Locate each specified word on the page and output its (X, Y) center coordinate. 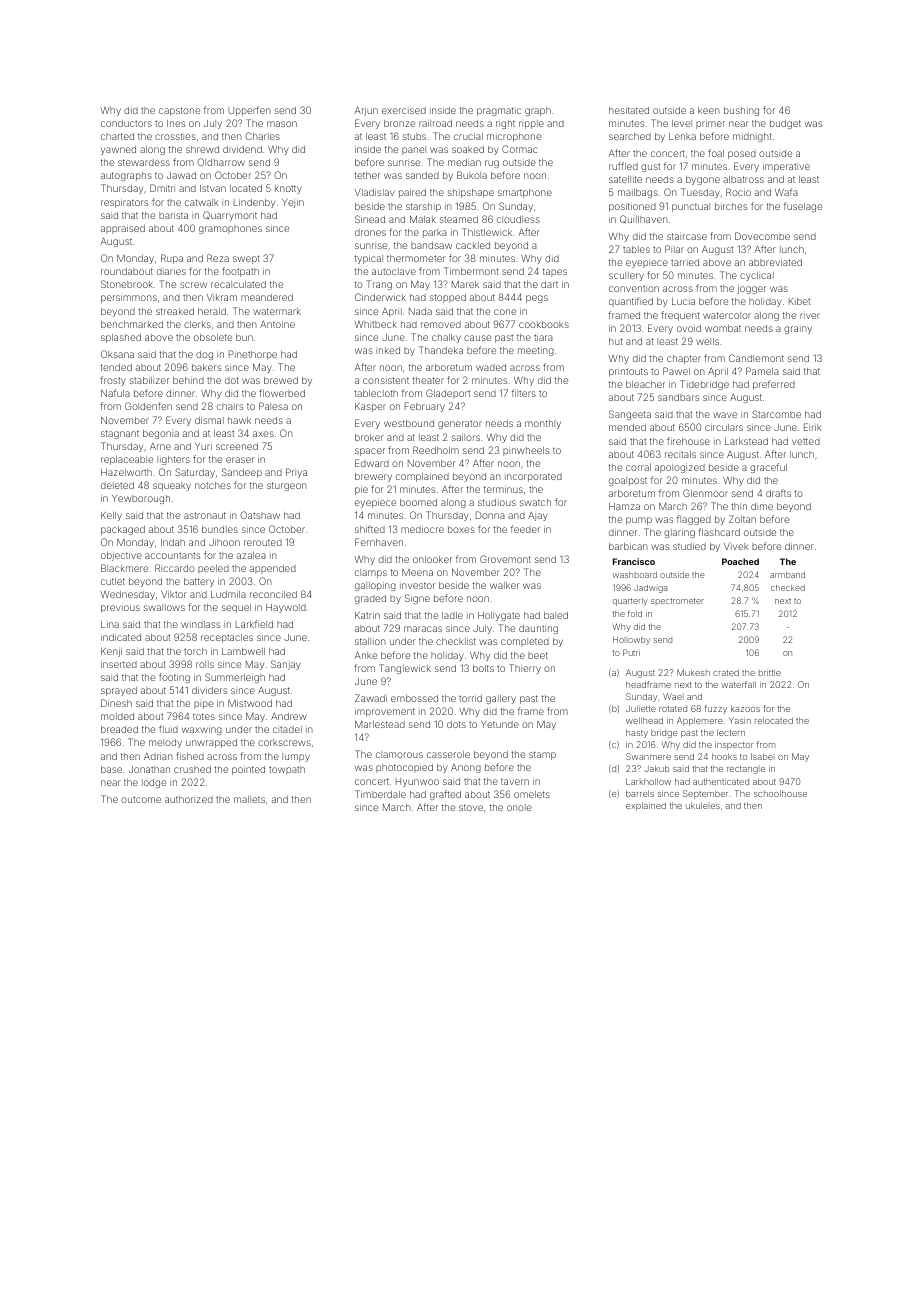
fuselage (803, 207)
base (111, 769)
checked (788, 588)
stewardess (144, 162)
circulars (724, 427)
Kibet (799, 301)
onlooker (432, 559)
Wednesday (128, 595)
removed (441, 324)
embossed (414, 698)
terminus (503, 489)
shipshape (471, 193)
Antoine (277, 324)
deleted (117, 485)
